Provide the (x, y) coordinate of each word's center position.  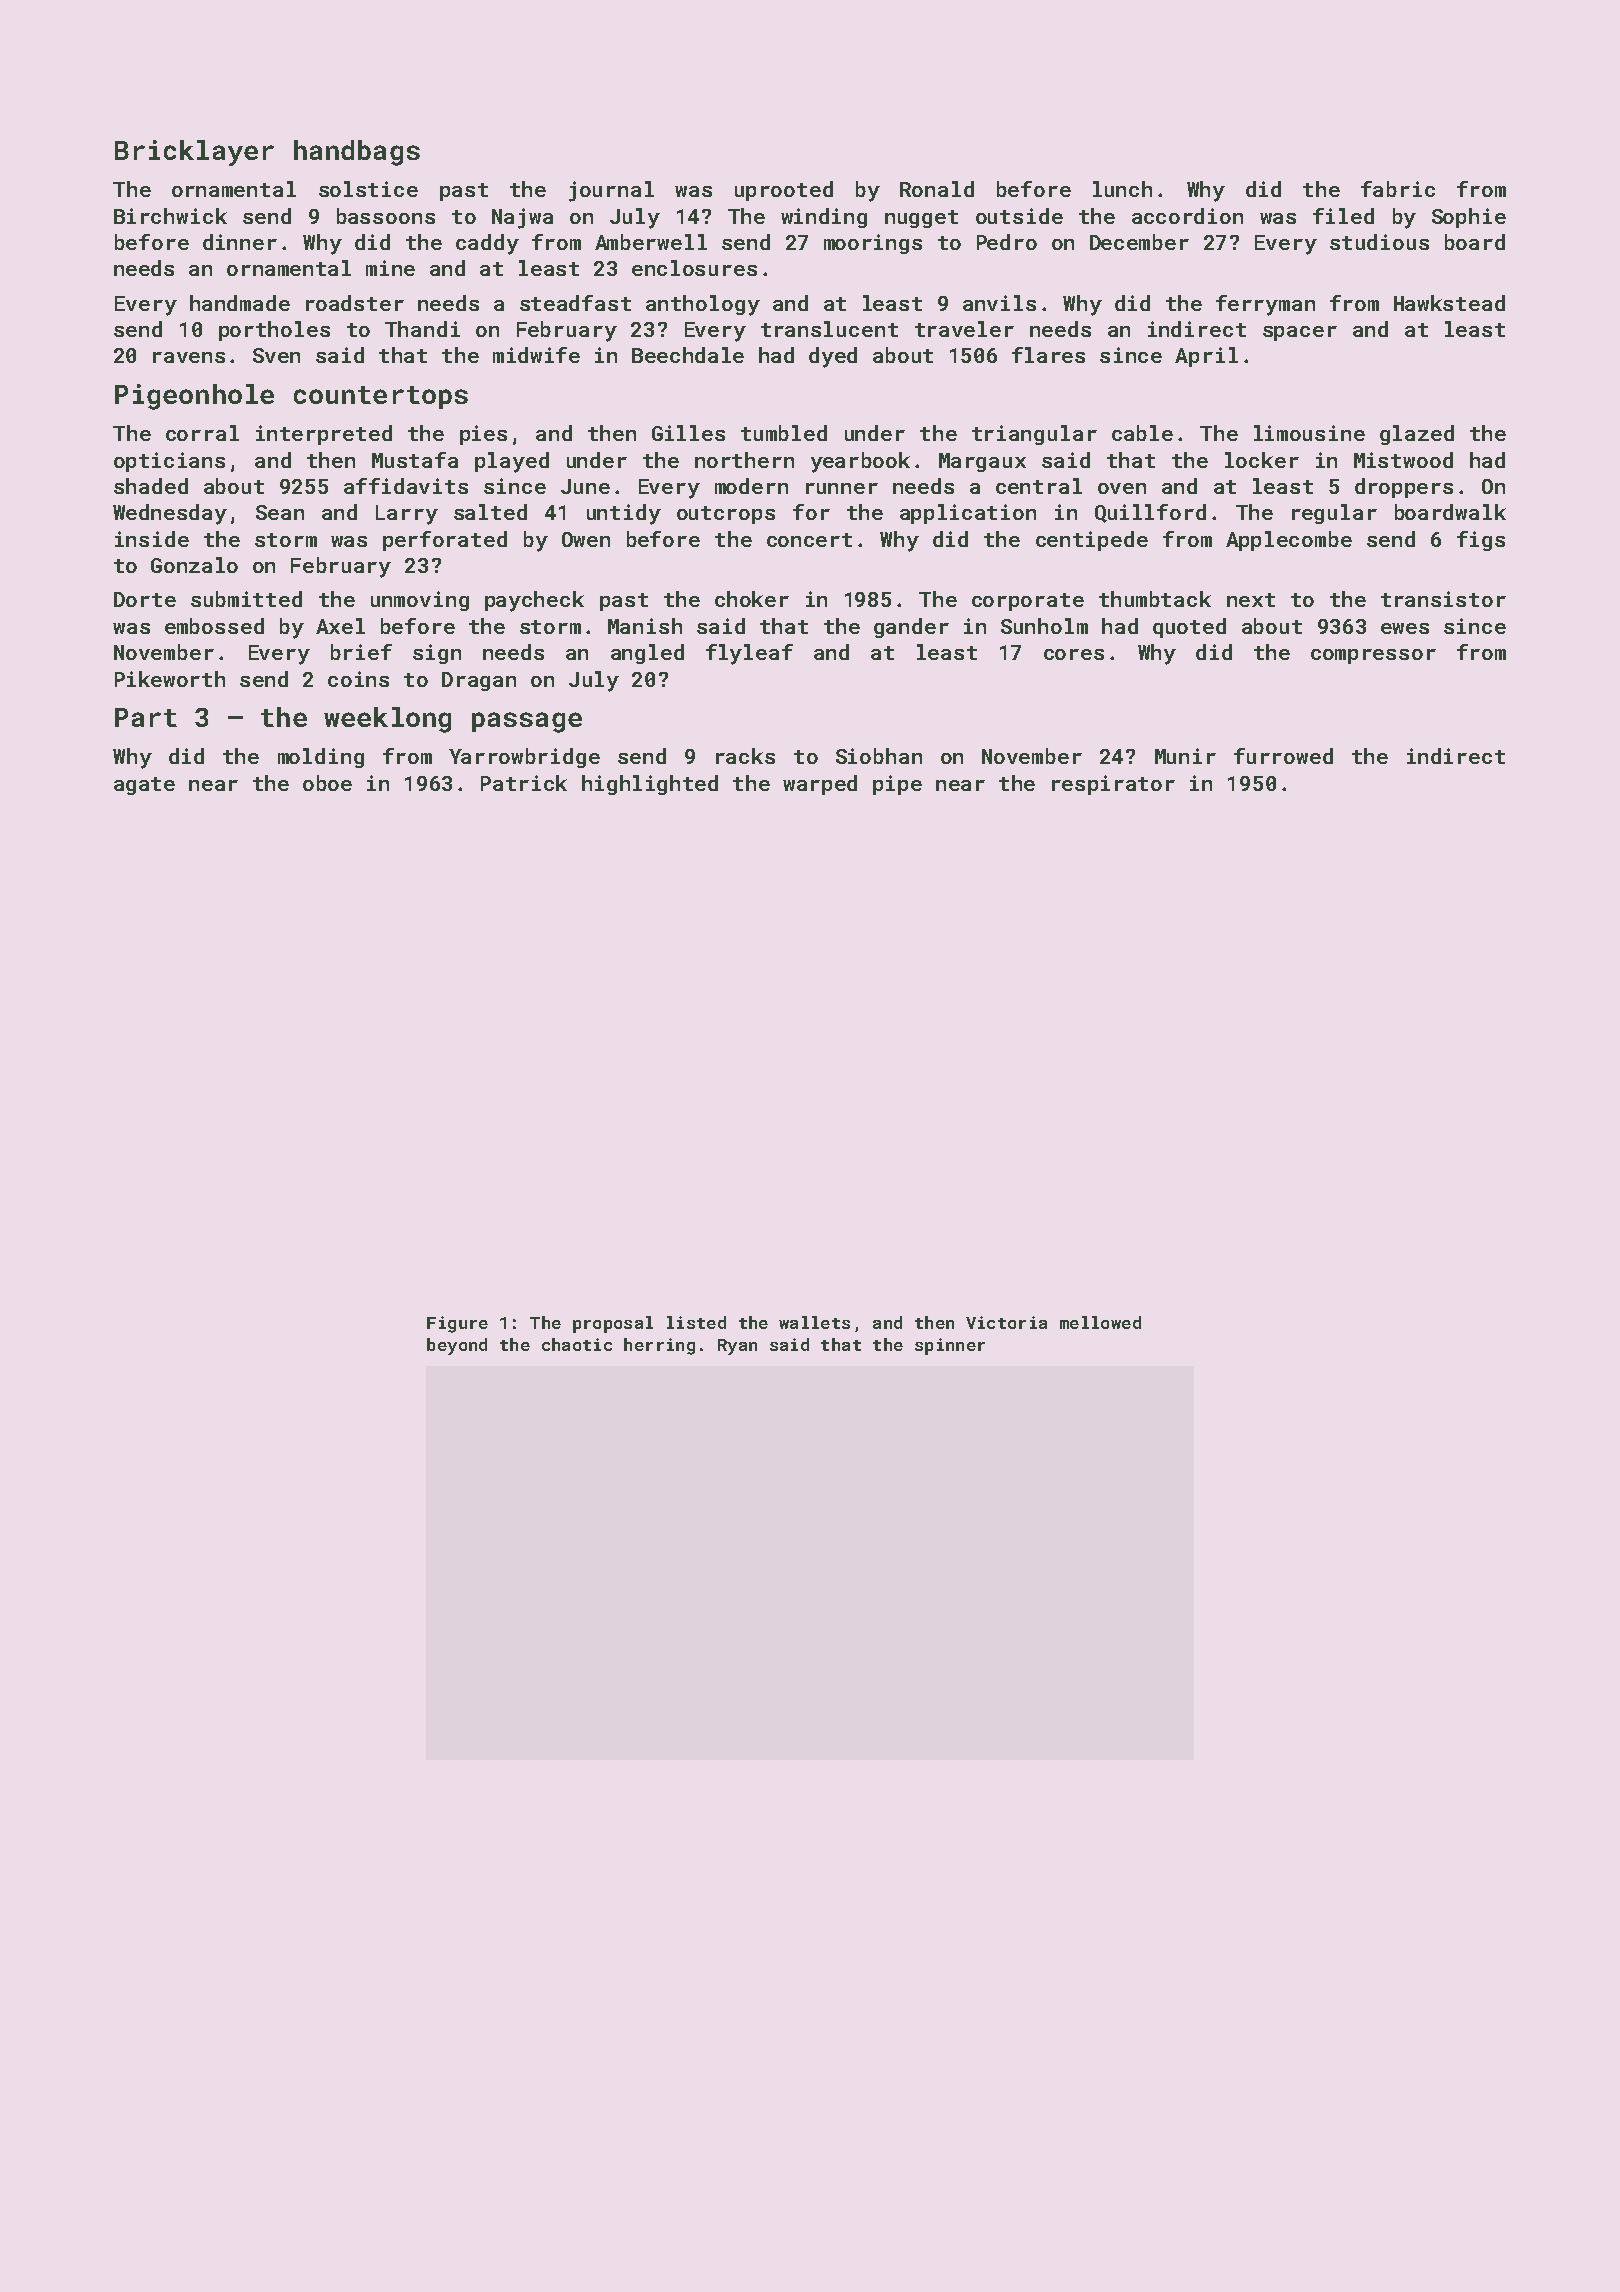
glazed (1417, 435)
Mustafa (415, 460)
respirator (1113, 785)
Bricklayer (194, 153)
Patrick (524, 783)
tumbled (784, 433)
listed (696, 1322)
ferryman (1265, 305)
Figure (457, 1324)
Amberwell (651, 242)
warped (820, 785)
